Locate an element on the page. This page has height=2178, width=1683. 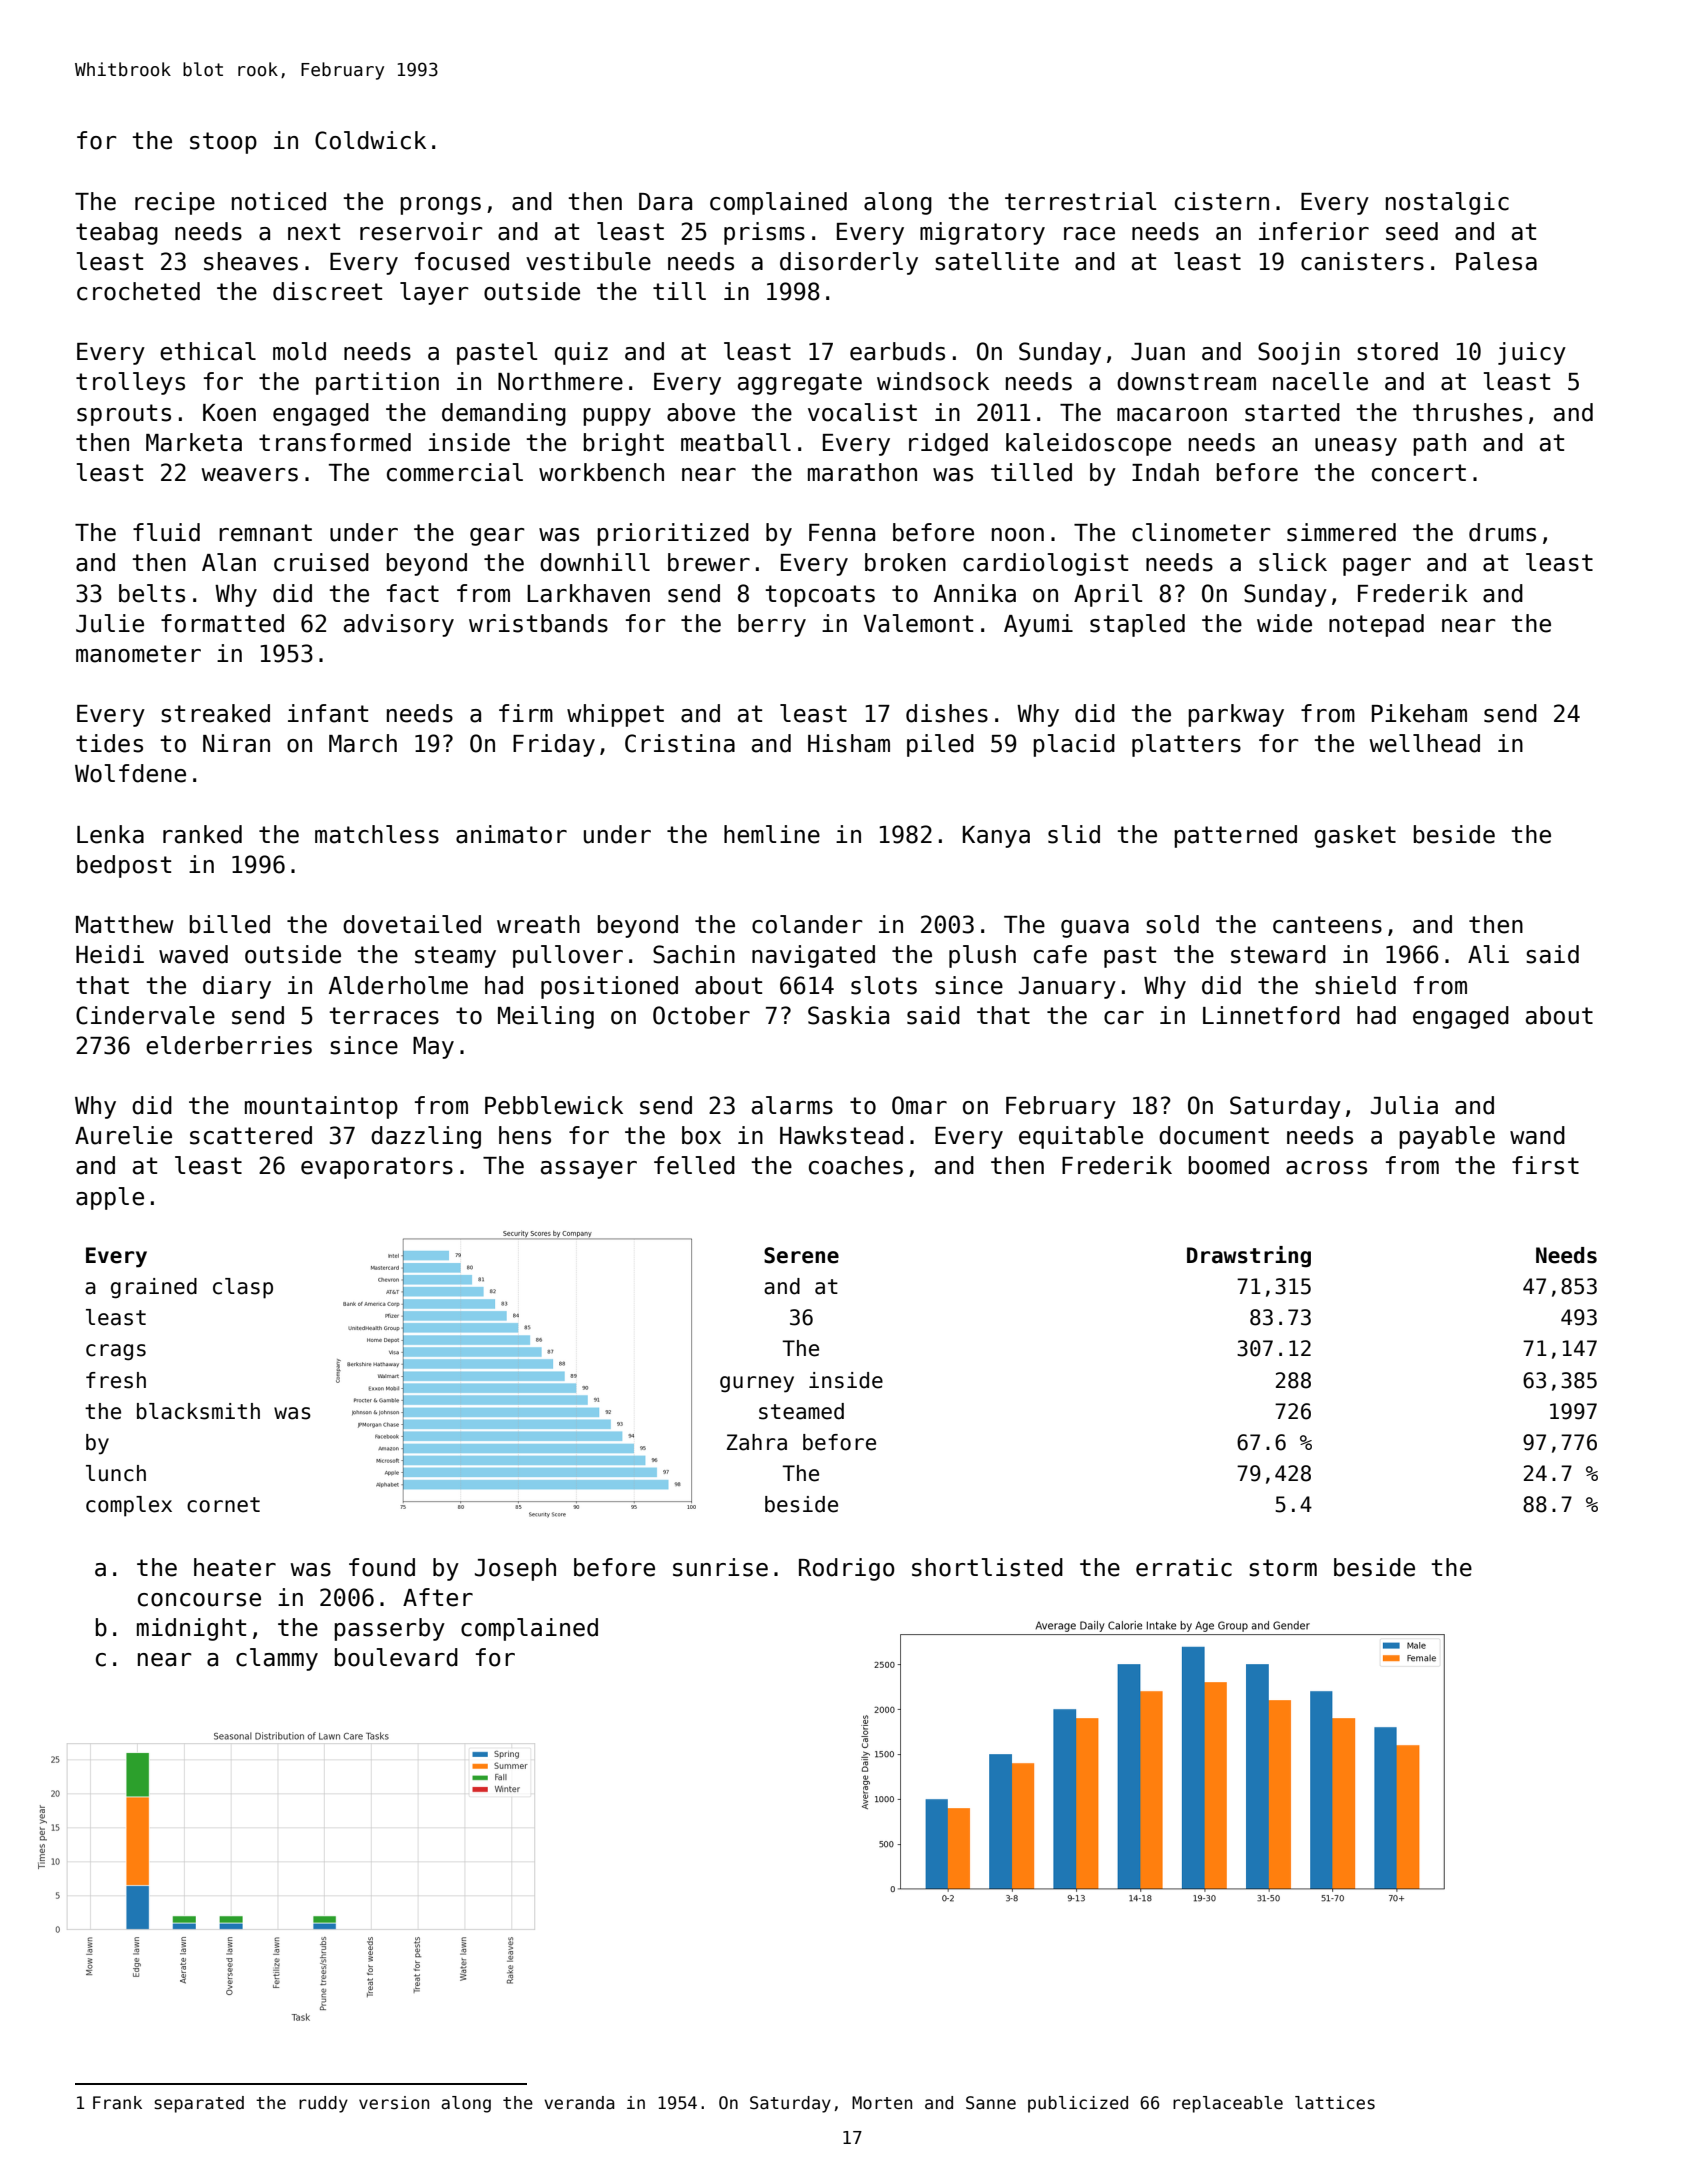
migratory is located at coordinates (982, 233).
